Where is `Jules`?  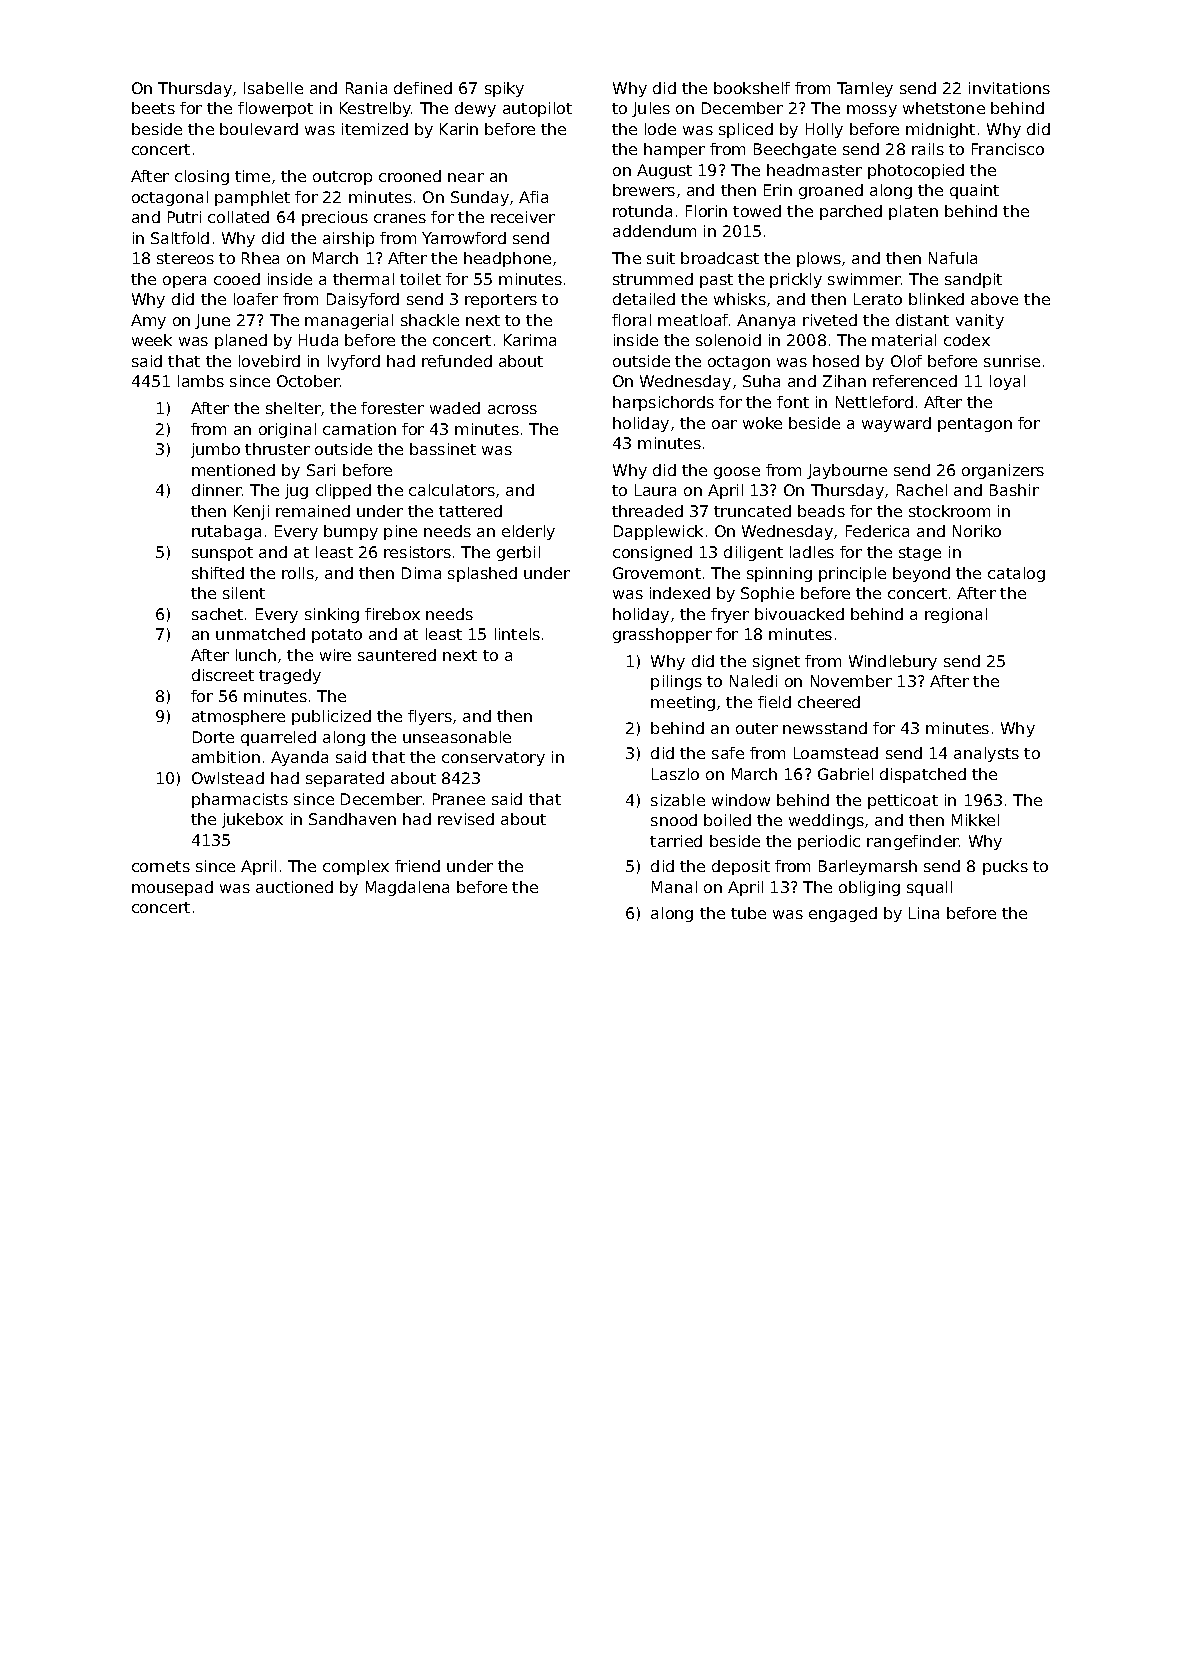
Jules is located at coordinates (651, 109).
